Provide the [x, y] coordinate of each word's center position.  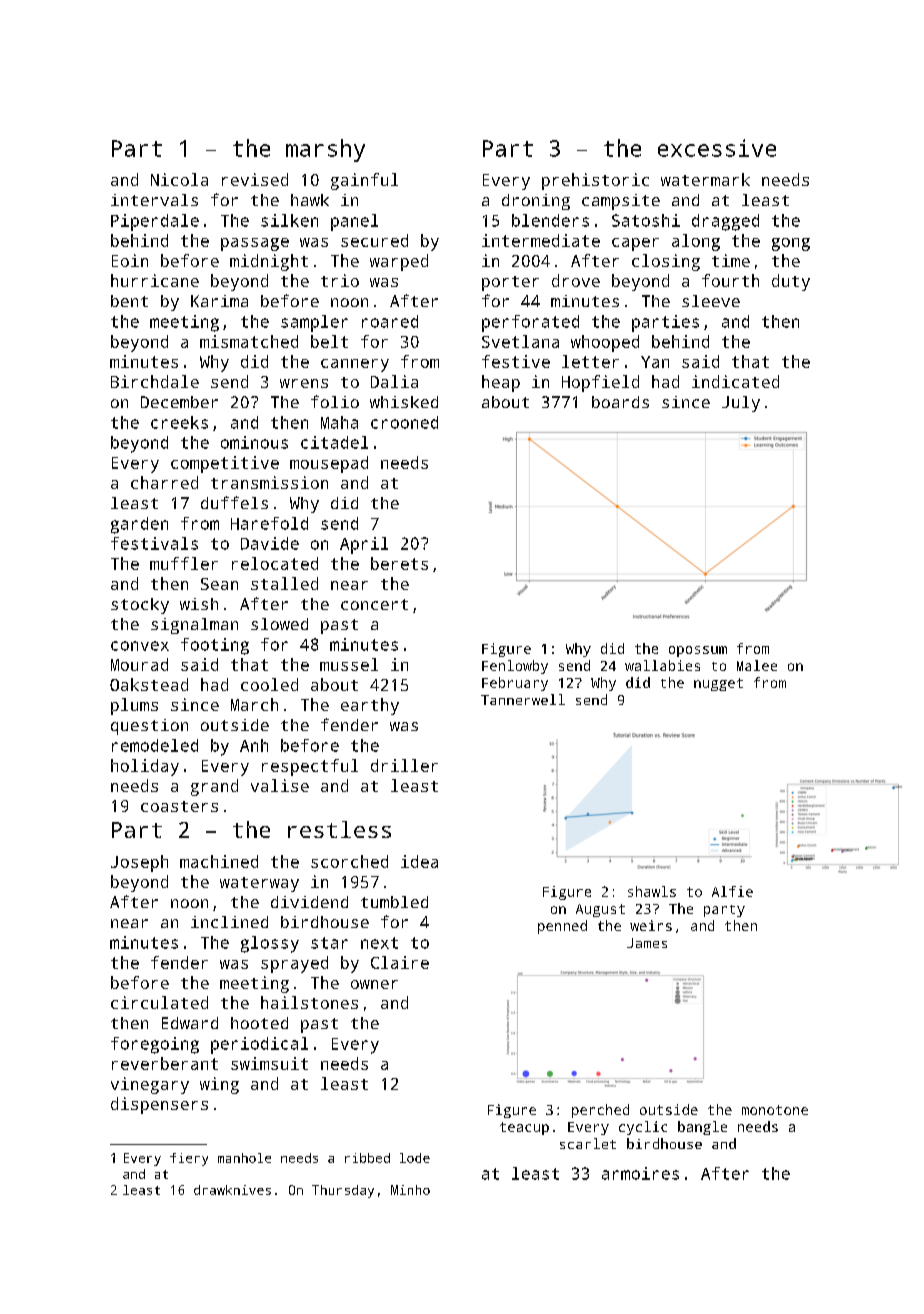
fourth [730, 280]
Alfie [732, 891]
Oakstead [149, 684]
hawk [310, 200]
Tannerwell [523, 699]
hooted [259, 1023]
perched [600, 1111]
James [647, 943]
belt [329, 341]
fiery [189, 1159]
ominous [254, 442]
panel [354, 222]
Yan [655, 362]
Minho [410, 1190]
